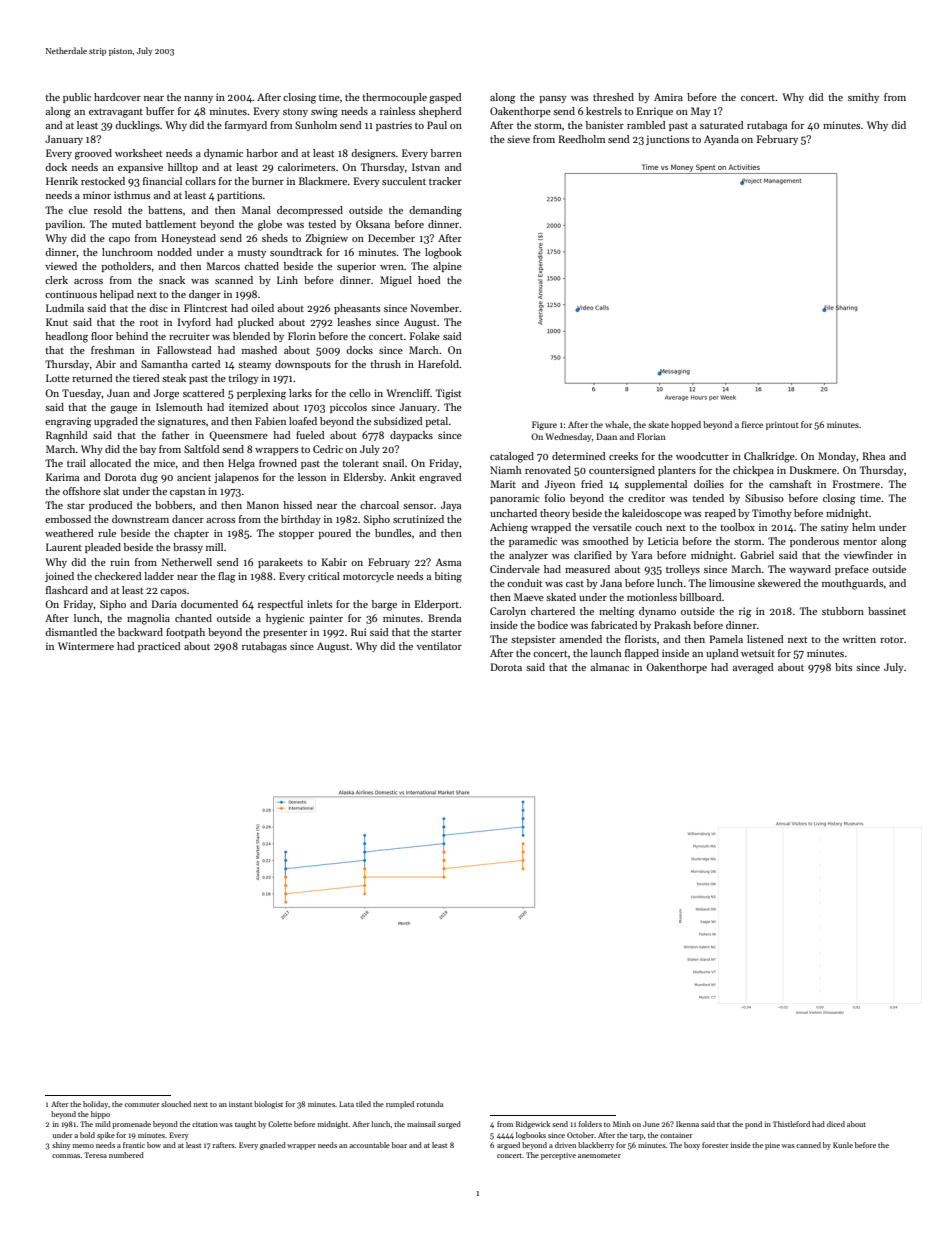 This page has width=952, height=1233. I want to click on practiced, so click(159, 647).
